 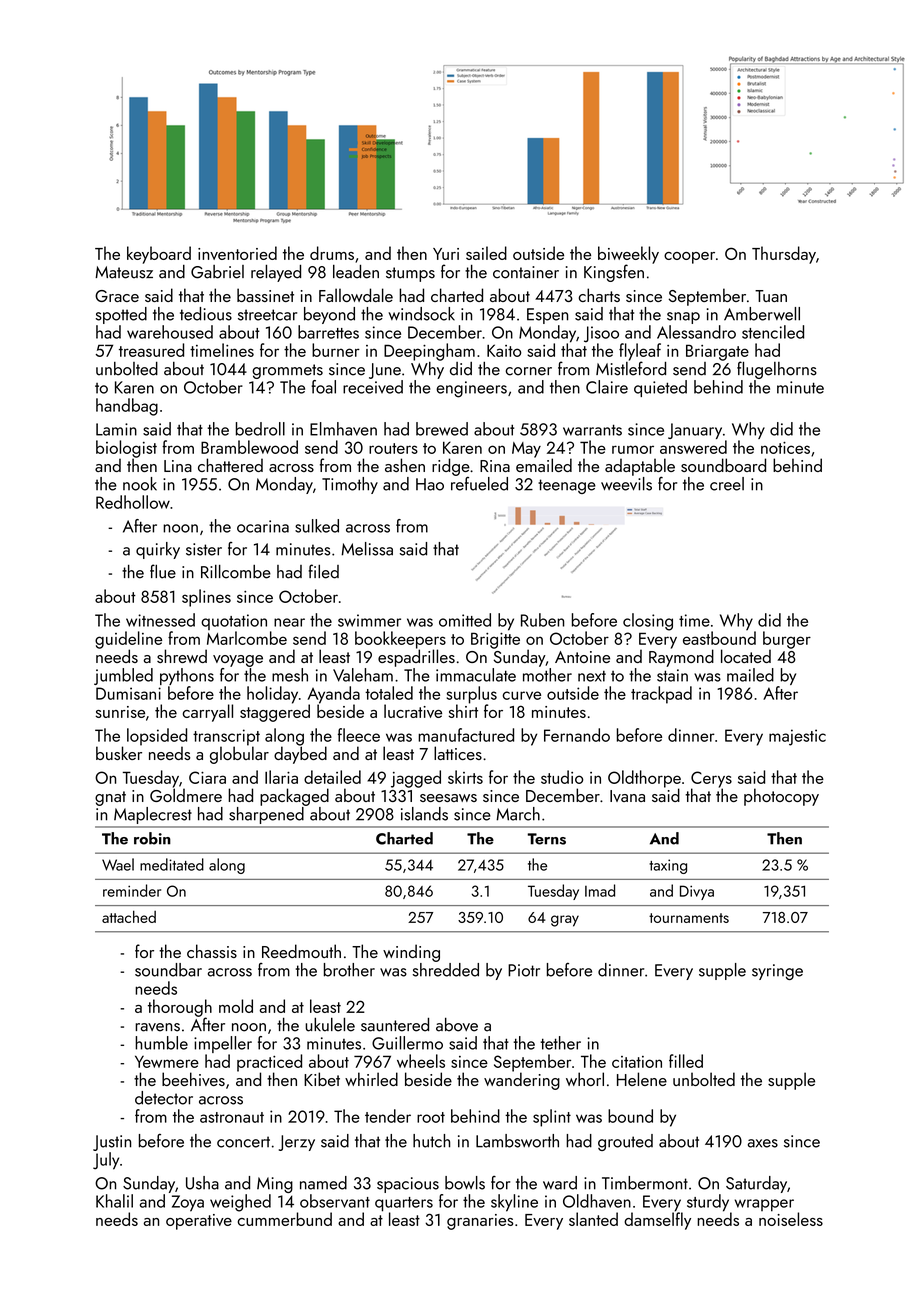 I want to click on photocopy, so click(x=781, y=797).
